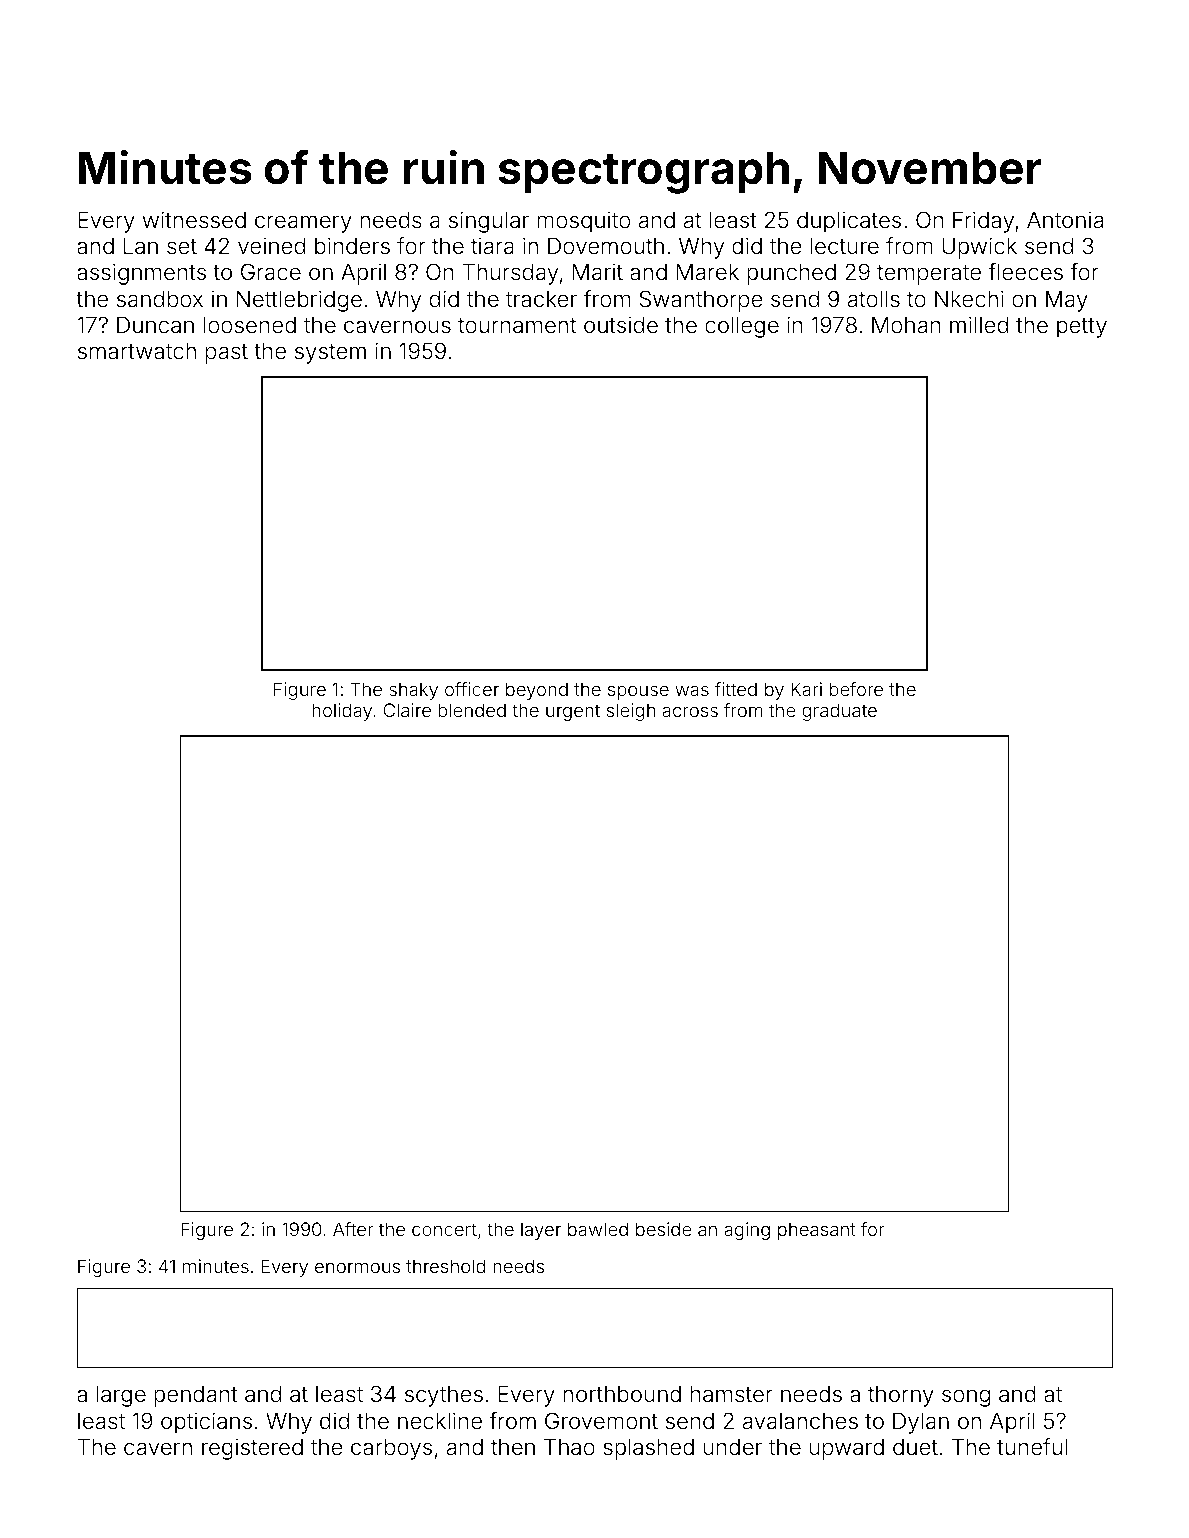 This screenshot has height=1538, width=1189. Describe the element at coordinates (839, 712) in the screenshot. I see `graduate` at that location.
